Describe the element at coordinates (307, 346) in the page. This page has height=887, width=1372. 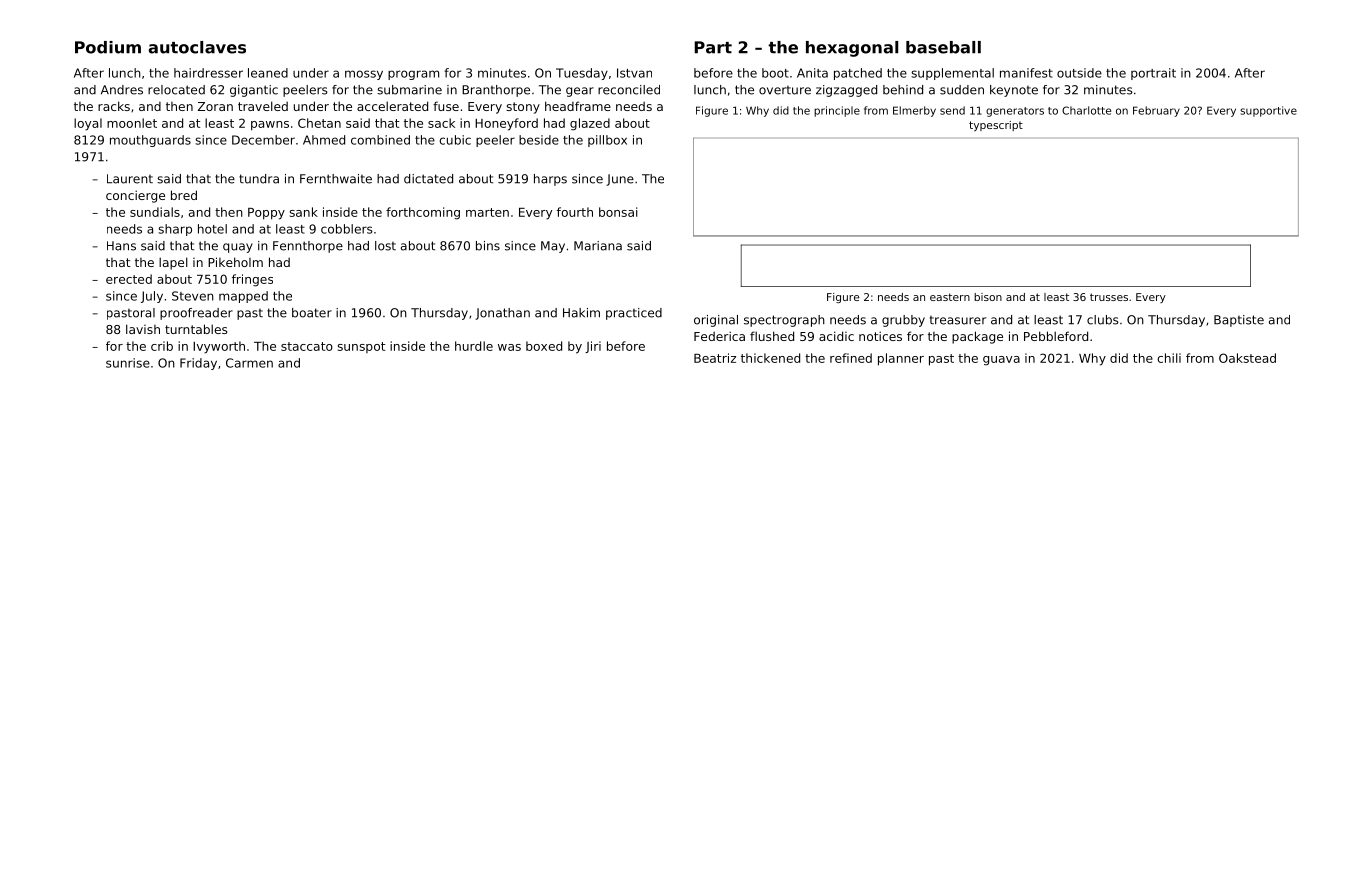
I see `staccato` at that location.
